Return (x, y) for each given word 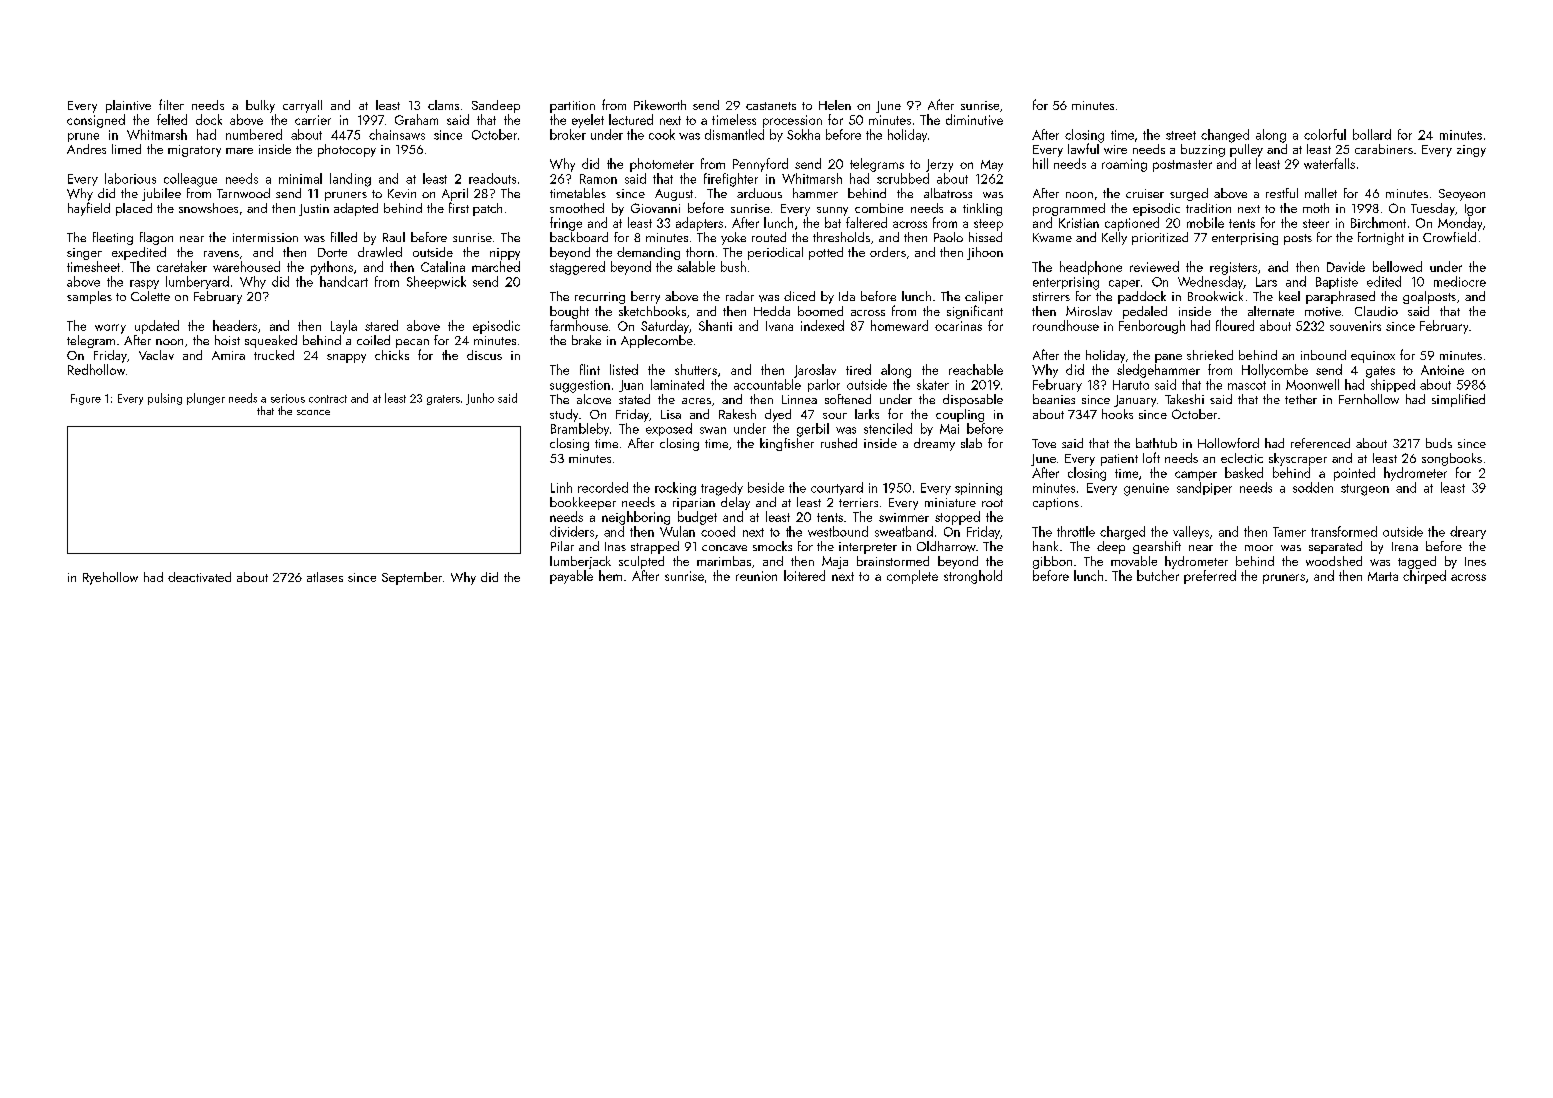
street (1181, 135)
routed (769, 237)
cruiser (1145, 193)
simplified (1458, 400)
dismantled (734, 134)
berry (645, 297)
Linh (561, 487)
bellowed (1397, 266)
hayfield (89, 209)
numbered (254, 134)
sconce (313, 412)
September (412, 578)
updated (157, 327)
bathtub (1156, 443)
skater (933, 384)
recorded (603, 487)
